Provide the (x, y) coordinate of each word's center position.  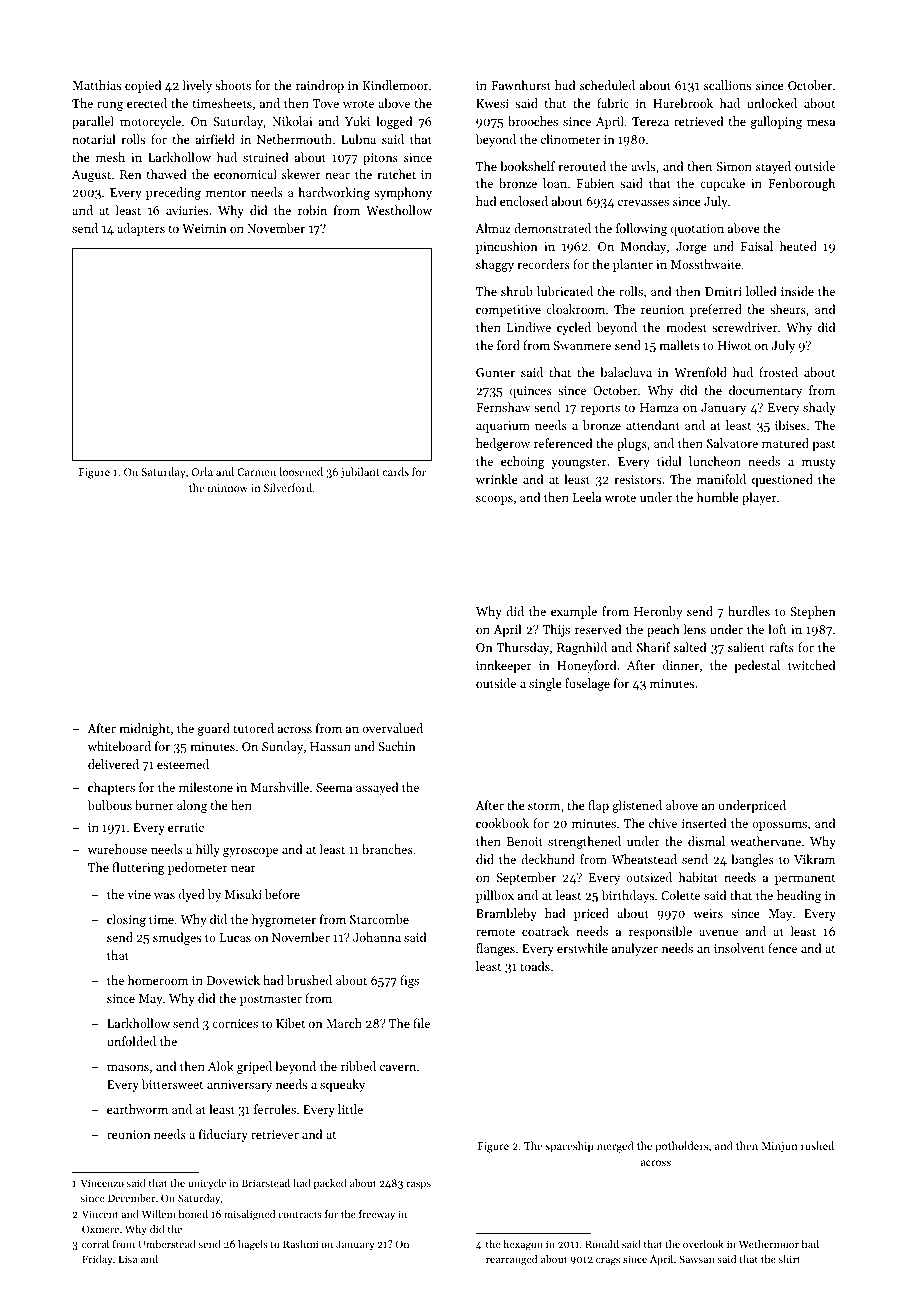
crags (608, 1261)
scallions (727, 85)
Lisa (128, 1259)
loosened (301, 471)
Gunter (495, 372)
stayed (773, 167)
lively (197, 86)
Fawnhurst (521, 85)
